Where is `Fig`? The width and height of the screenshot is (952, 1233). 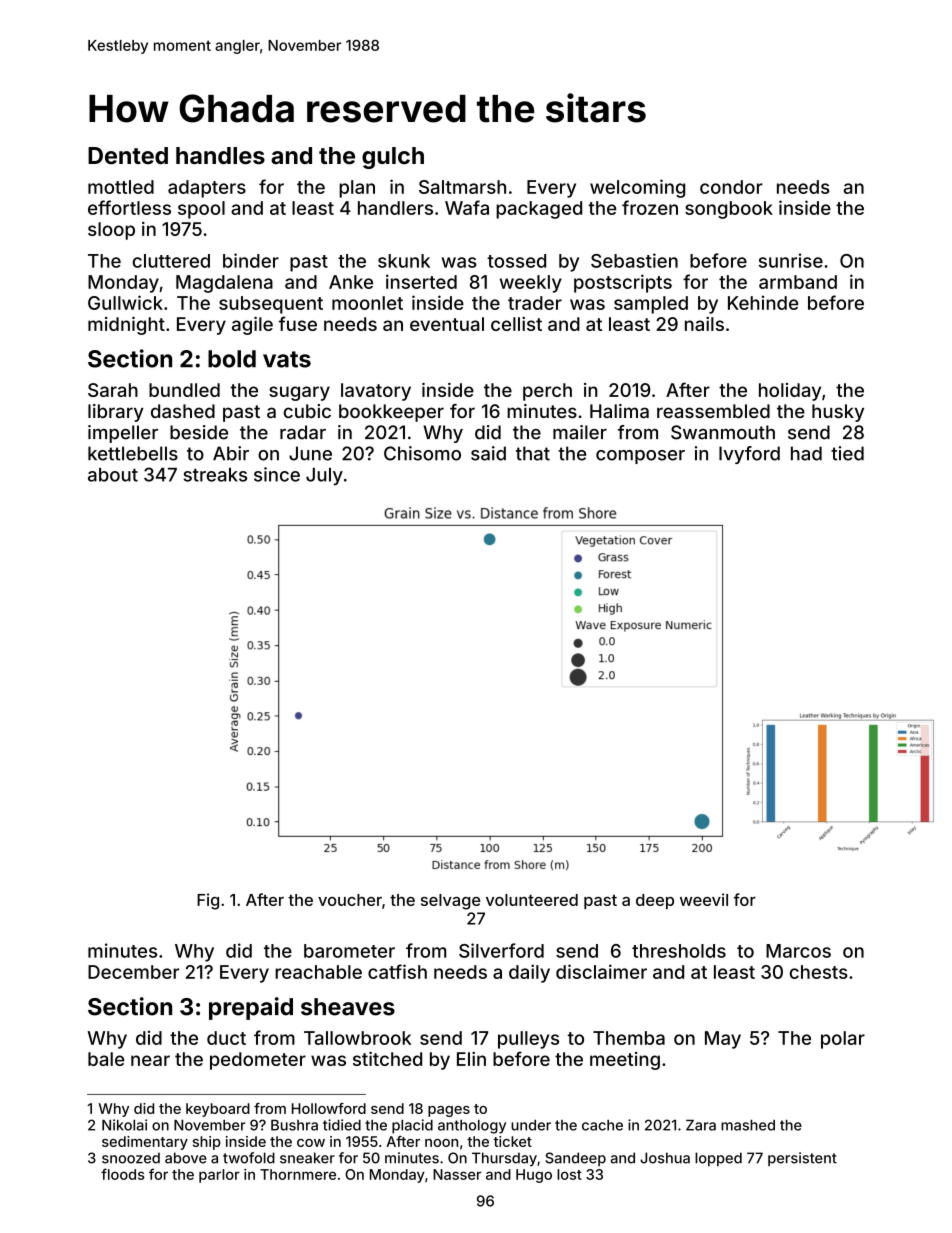
Fig is located at coordinates (208, 901).
